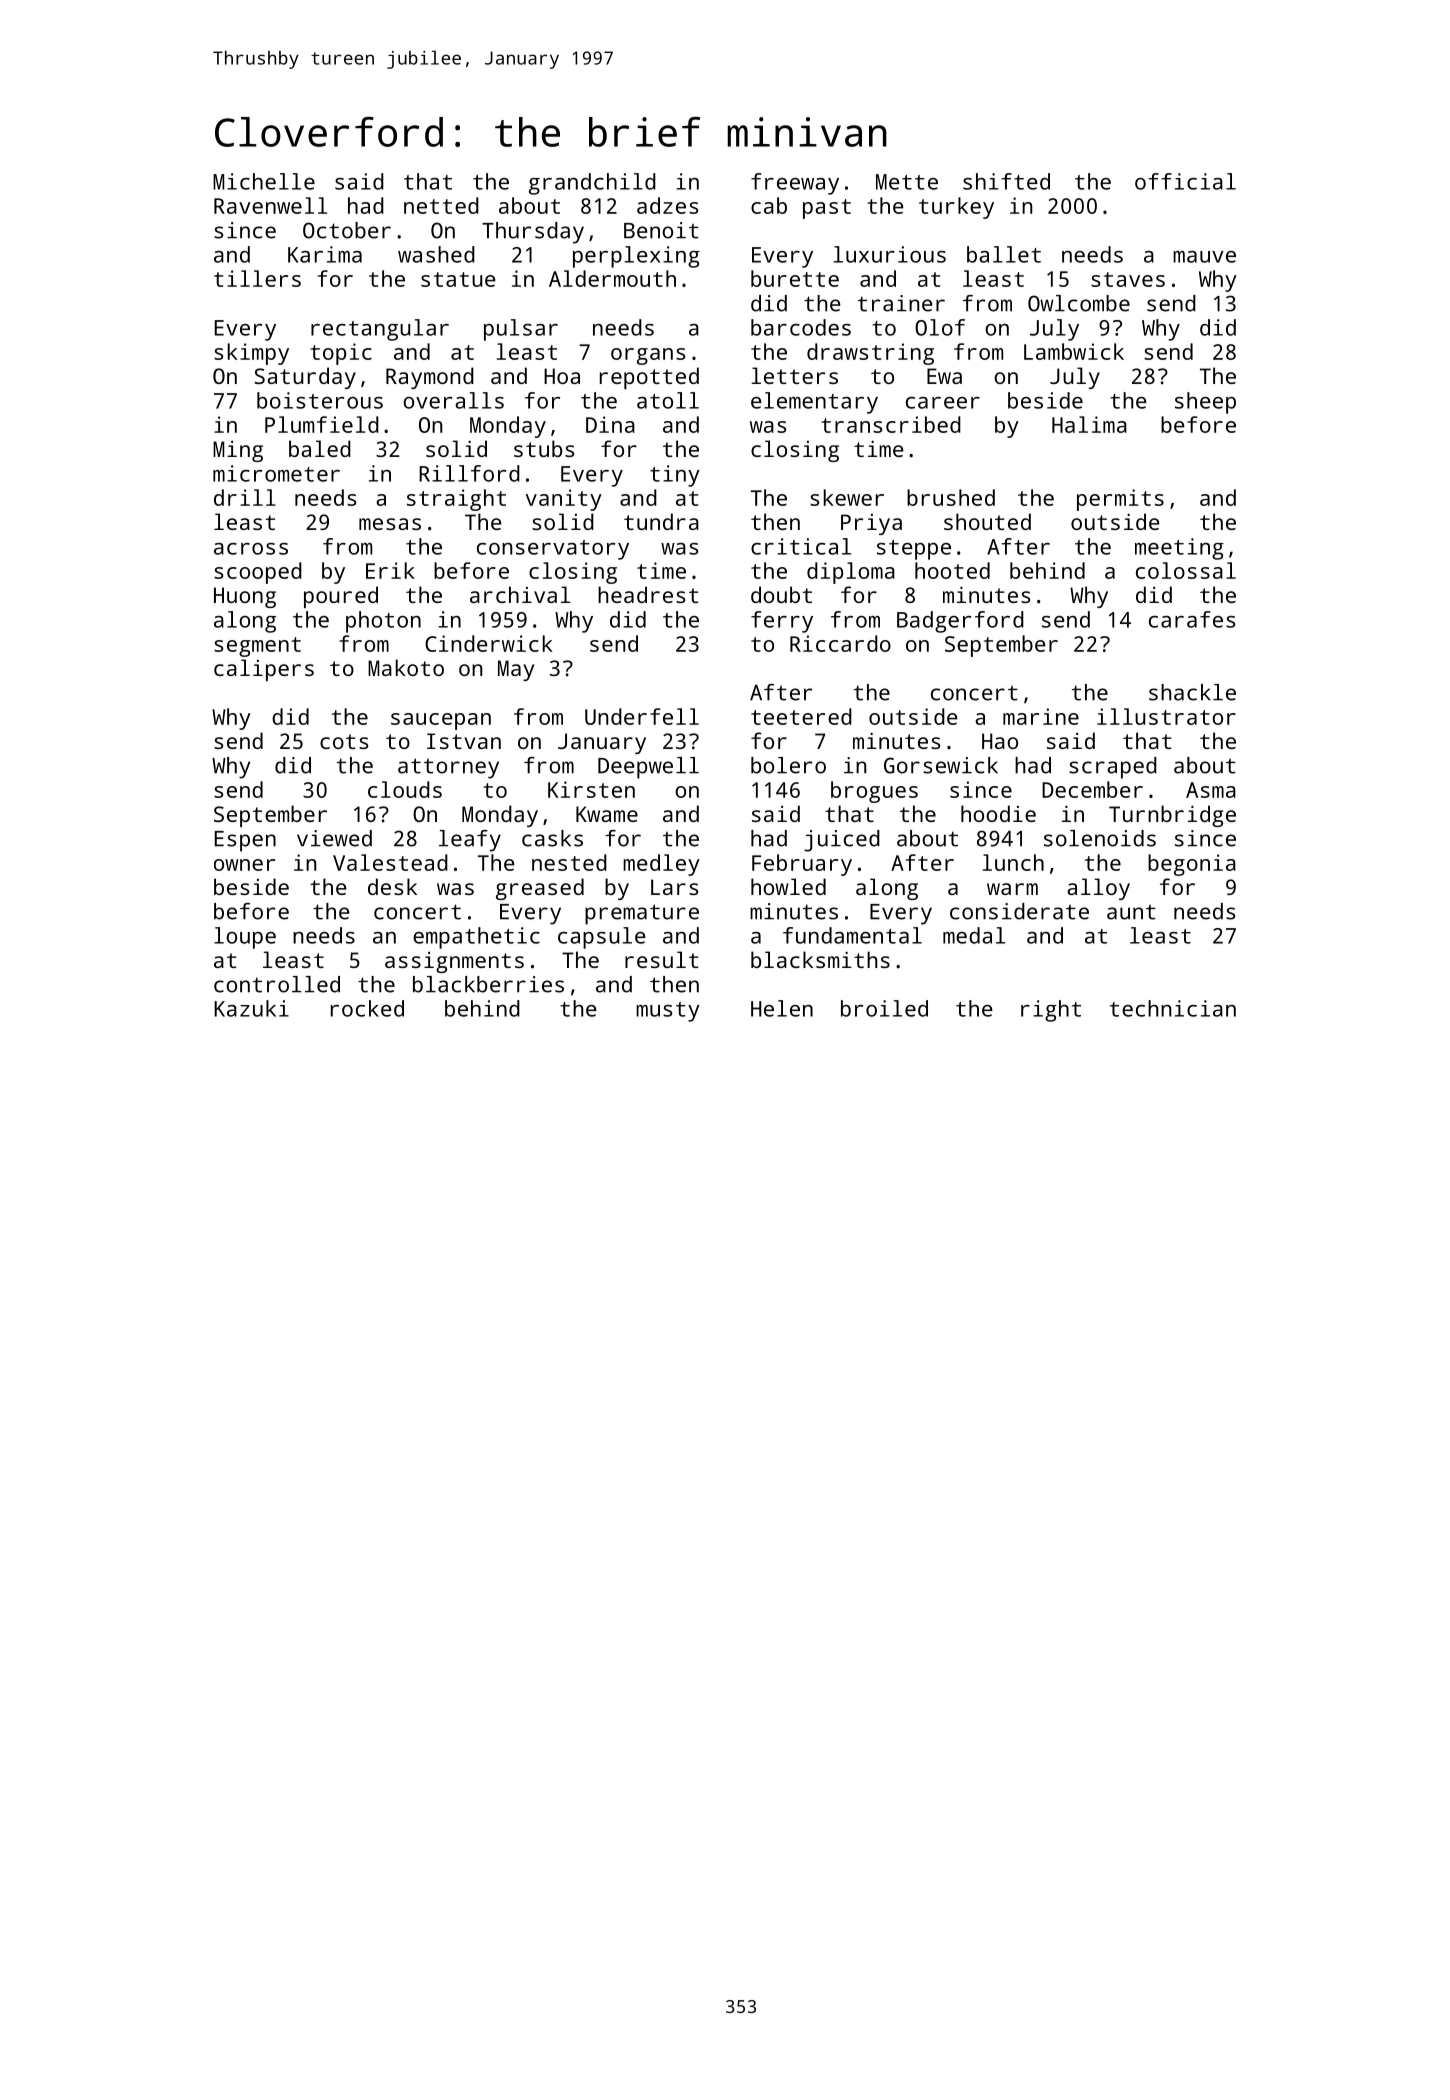  I want to click on Valestead, so click(390, 862).
